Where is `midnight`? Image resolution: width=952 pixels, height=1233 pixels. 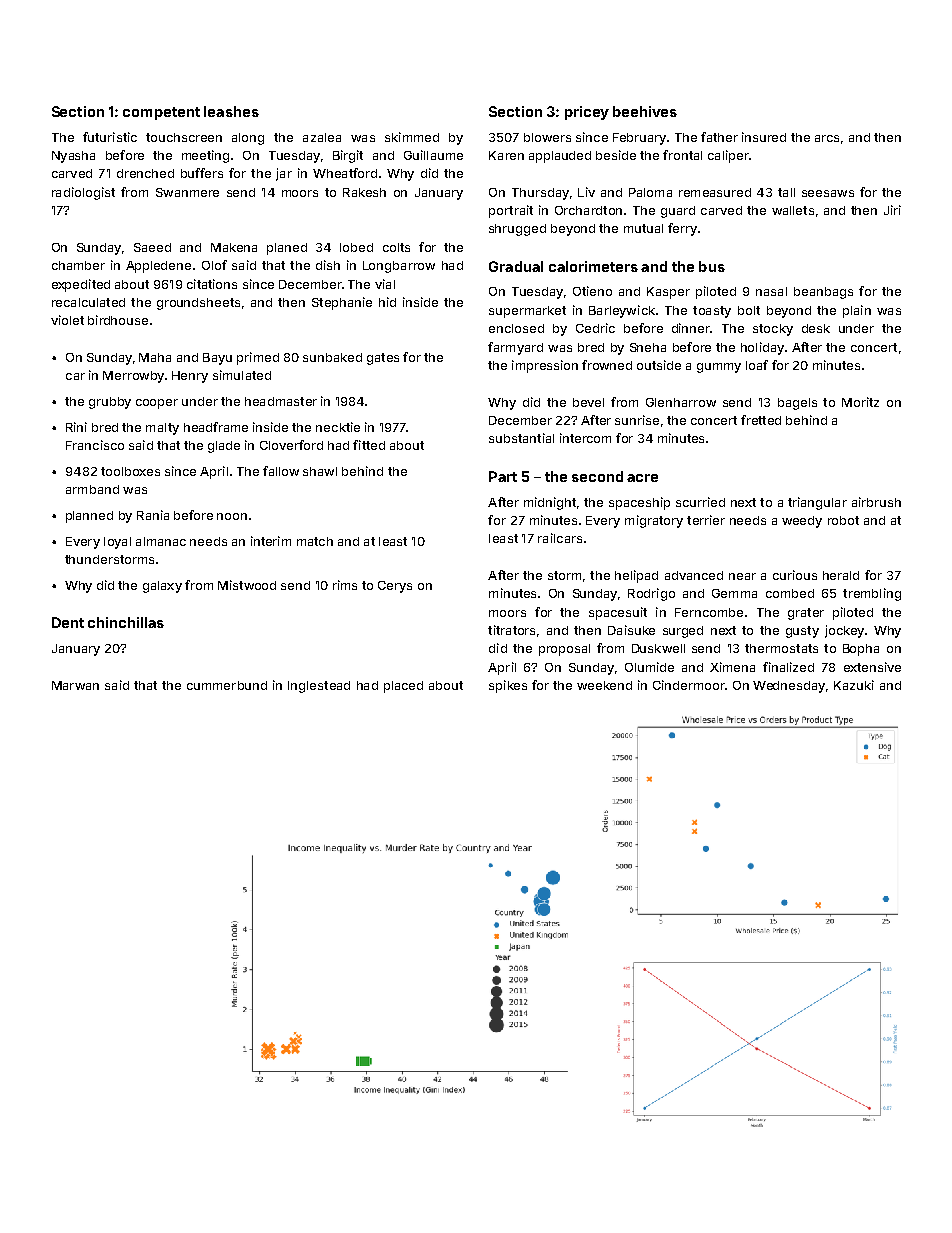 midnight is located at coordinates (550, 503).
